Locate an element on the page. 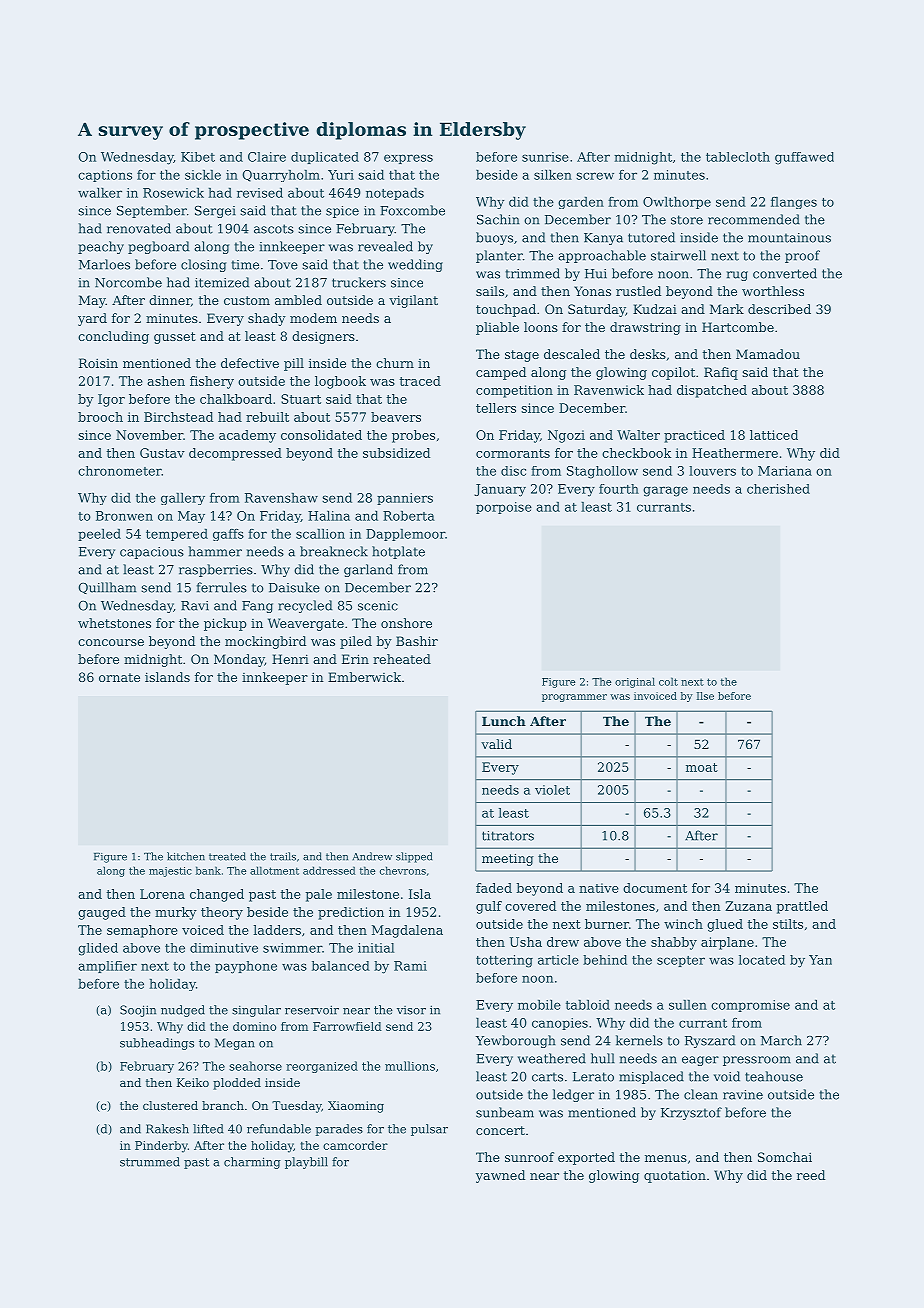 The width and height of the document is (924, 1308). prattled is located at coordinates (802, 907).
